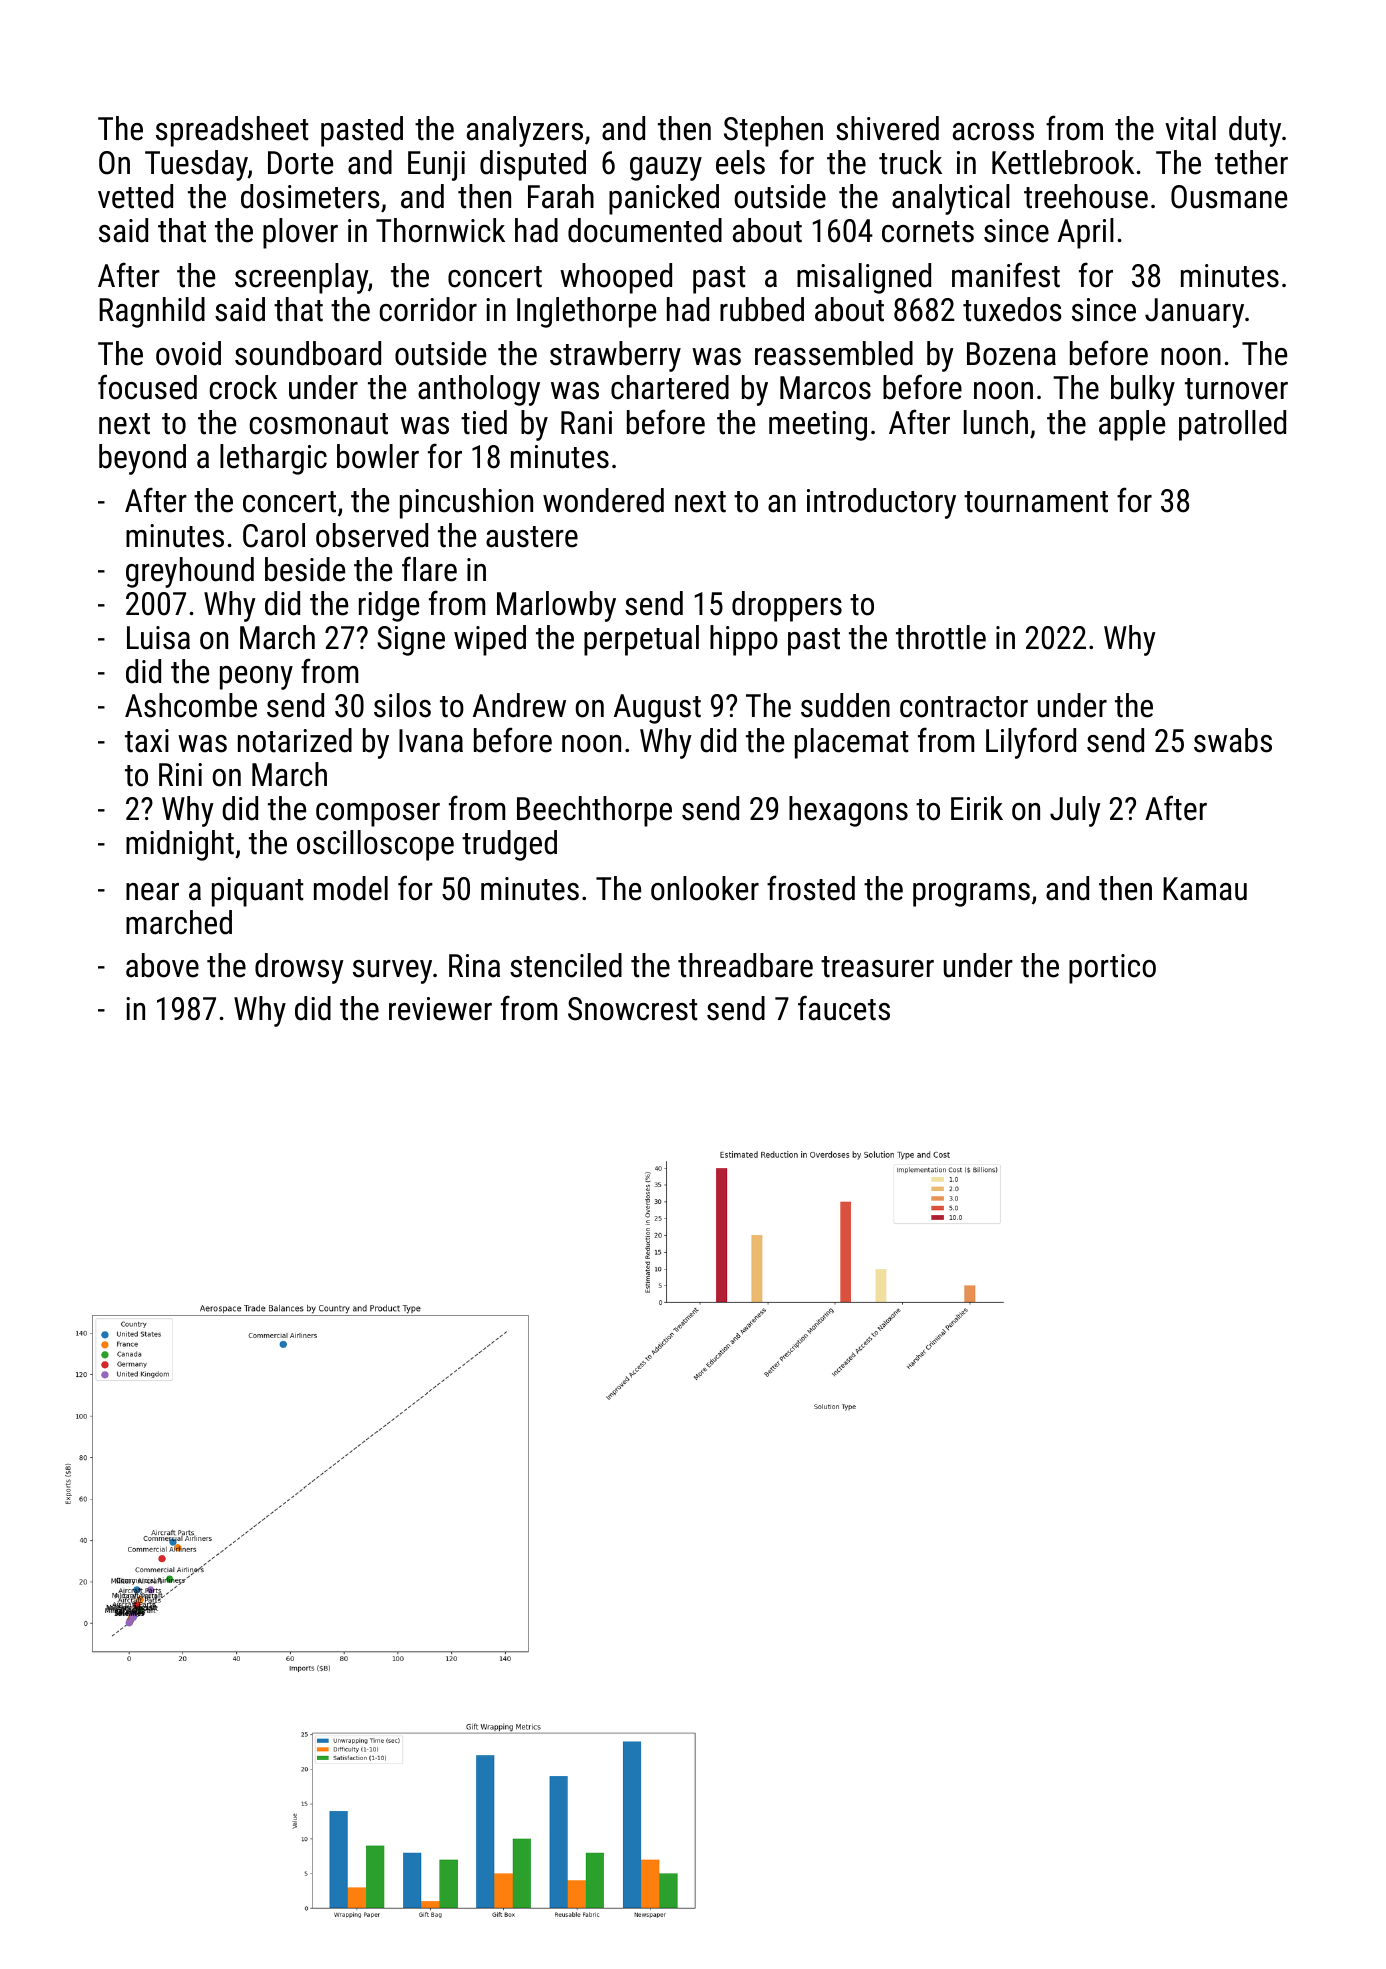 Image resolution: width=1386 pixels, height=1969 pixels. What do you see at coordinates (1036, 502) in the screenshot?
I see `tournament` at bounding box center [1036, 502].
